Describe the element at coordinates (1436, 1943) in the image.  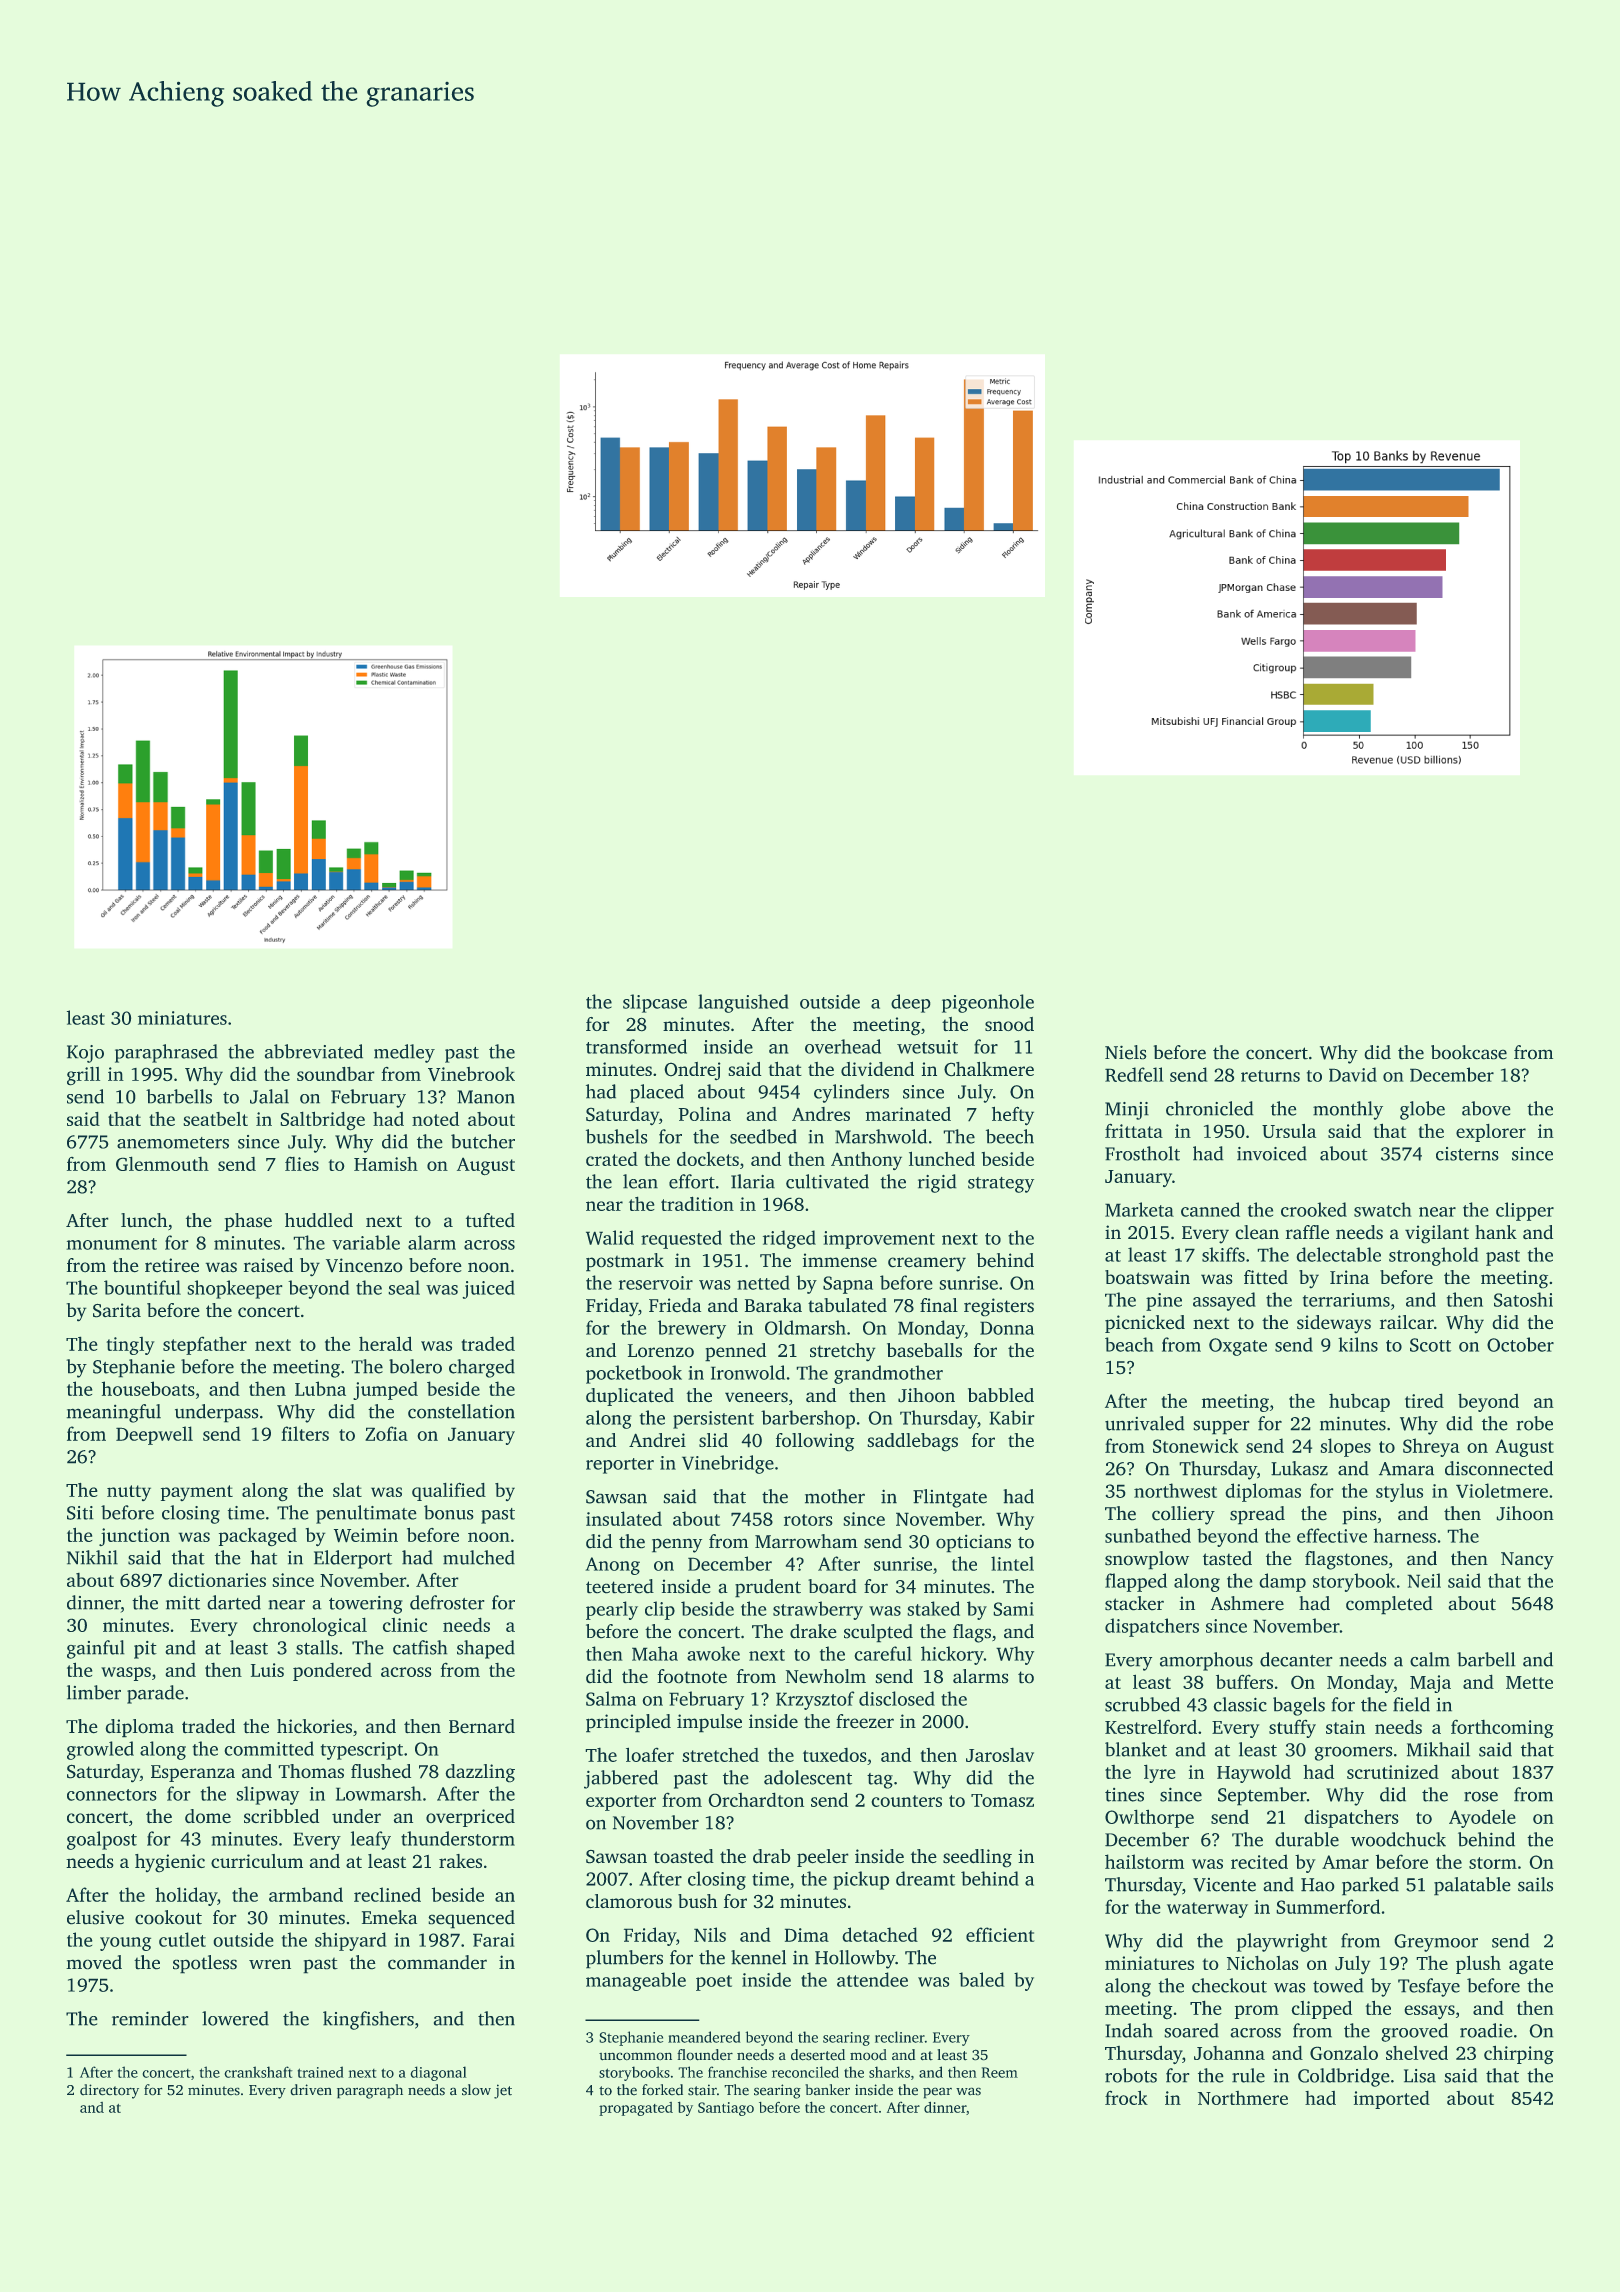
I see `Greymoor` at that location.
